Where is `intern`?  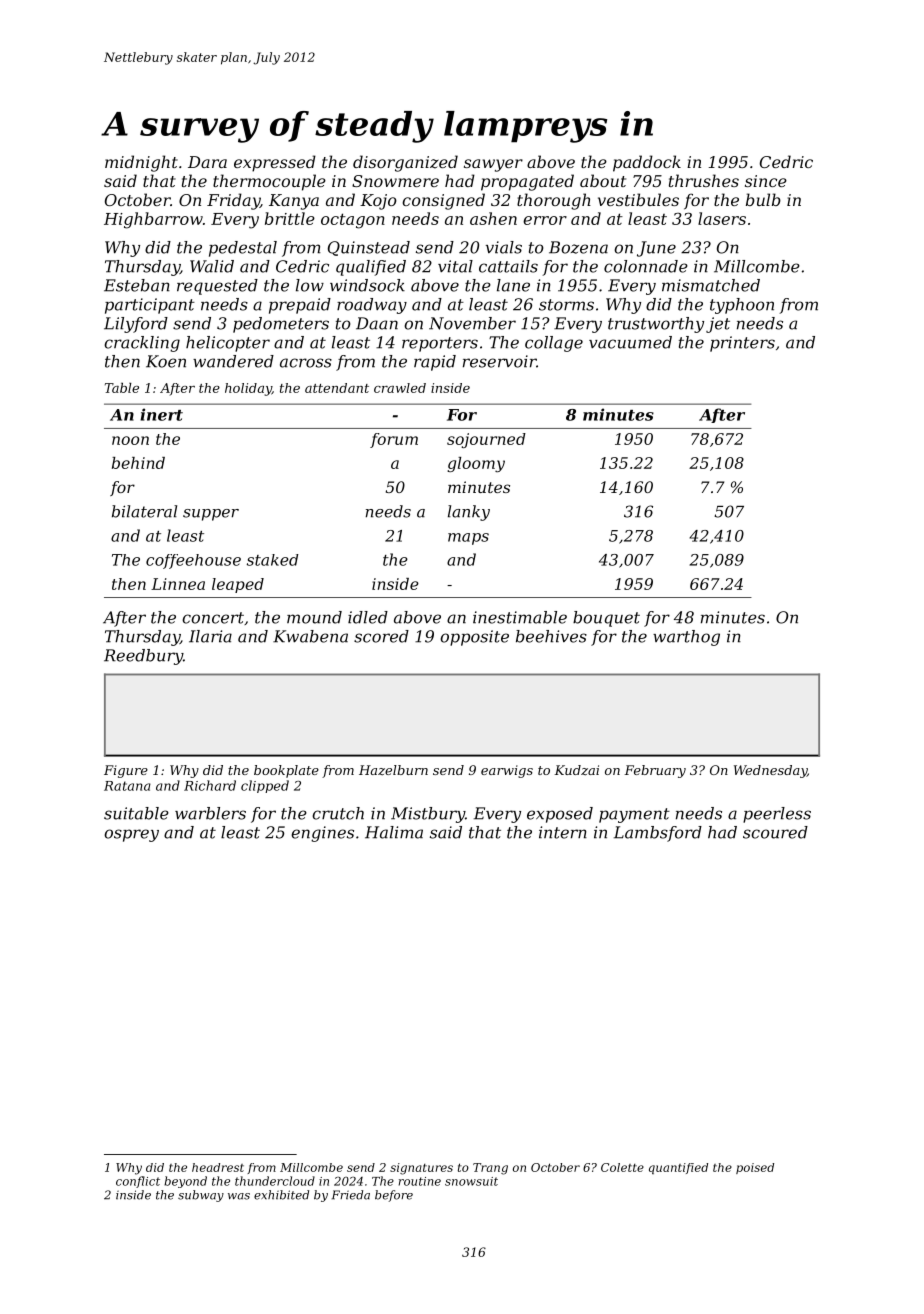
intern is located at coordinates (563, 832).
